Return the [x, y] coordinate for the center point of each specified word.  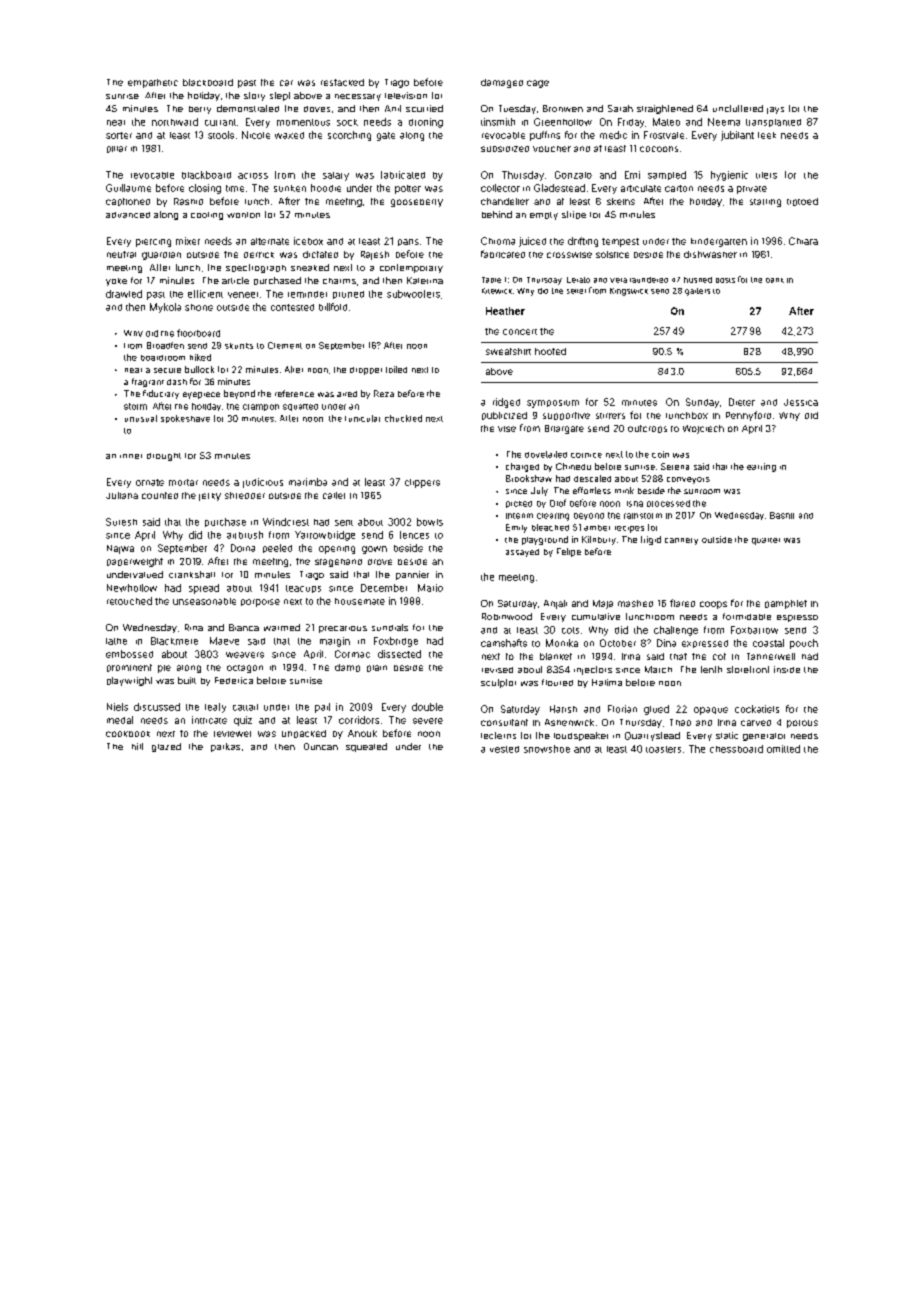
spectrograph [256, 268]
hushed [698, 280]
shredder [245, 495]
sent [344, 523]
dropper [366, 371]
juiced [532, 242]
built [187, 680]
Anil [393, 108]
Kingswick [629, 292]
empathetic [153, 83]
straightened [665, 109]
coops [713, 605]
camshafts [504, 643]
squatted [300, 407]
